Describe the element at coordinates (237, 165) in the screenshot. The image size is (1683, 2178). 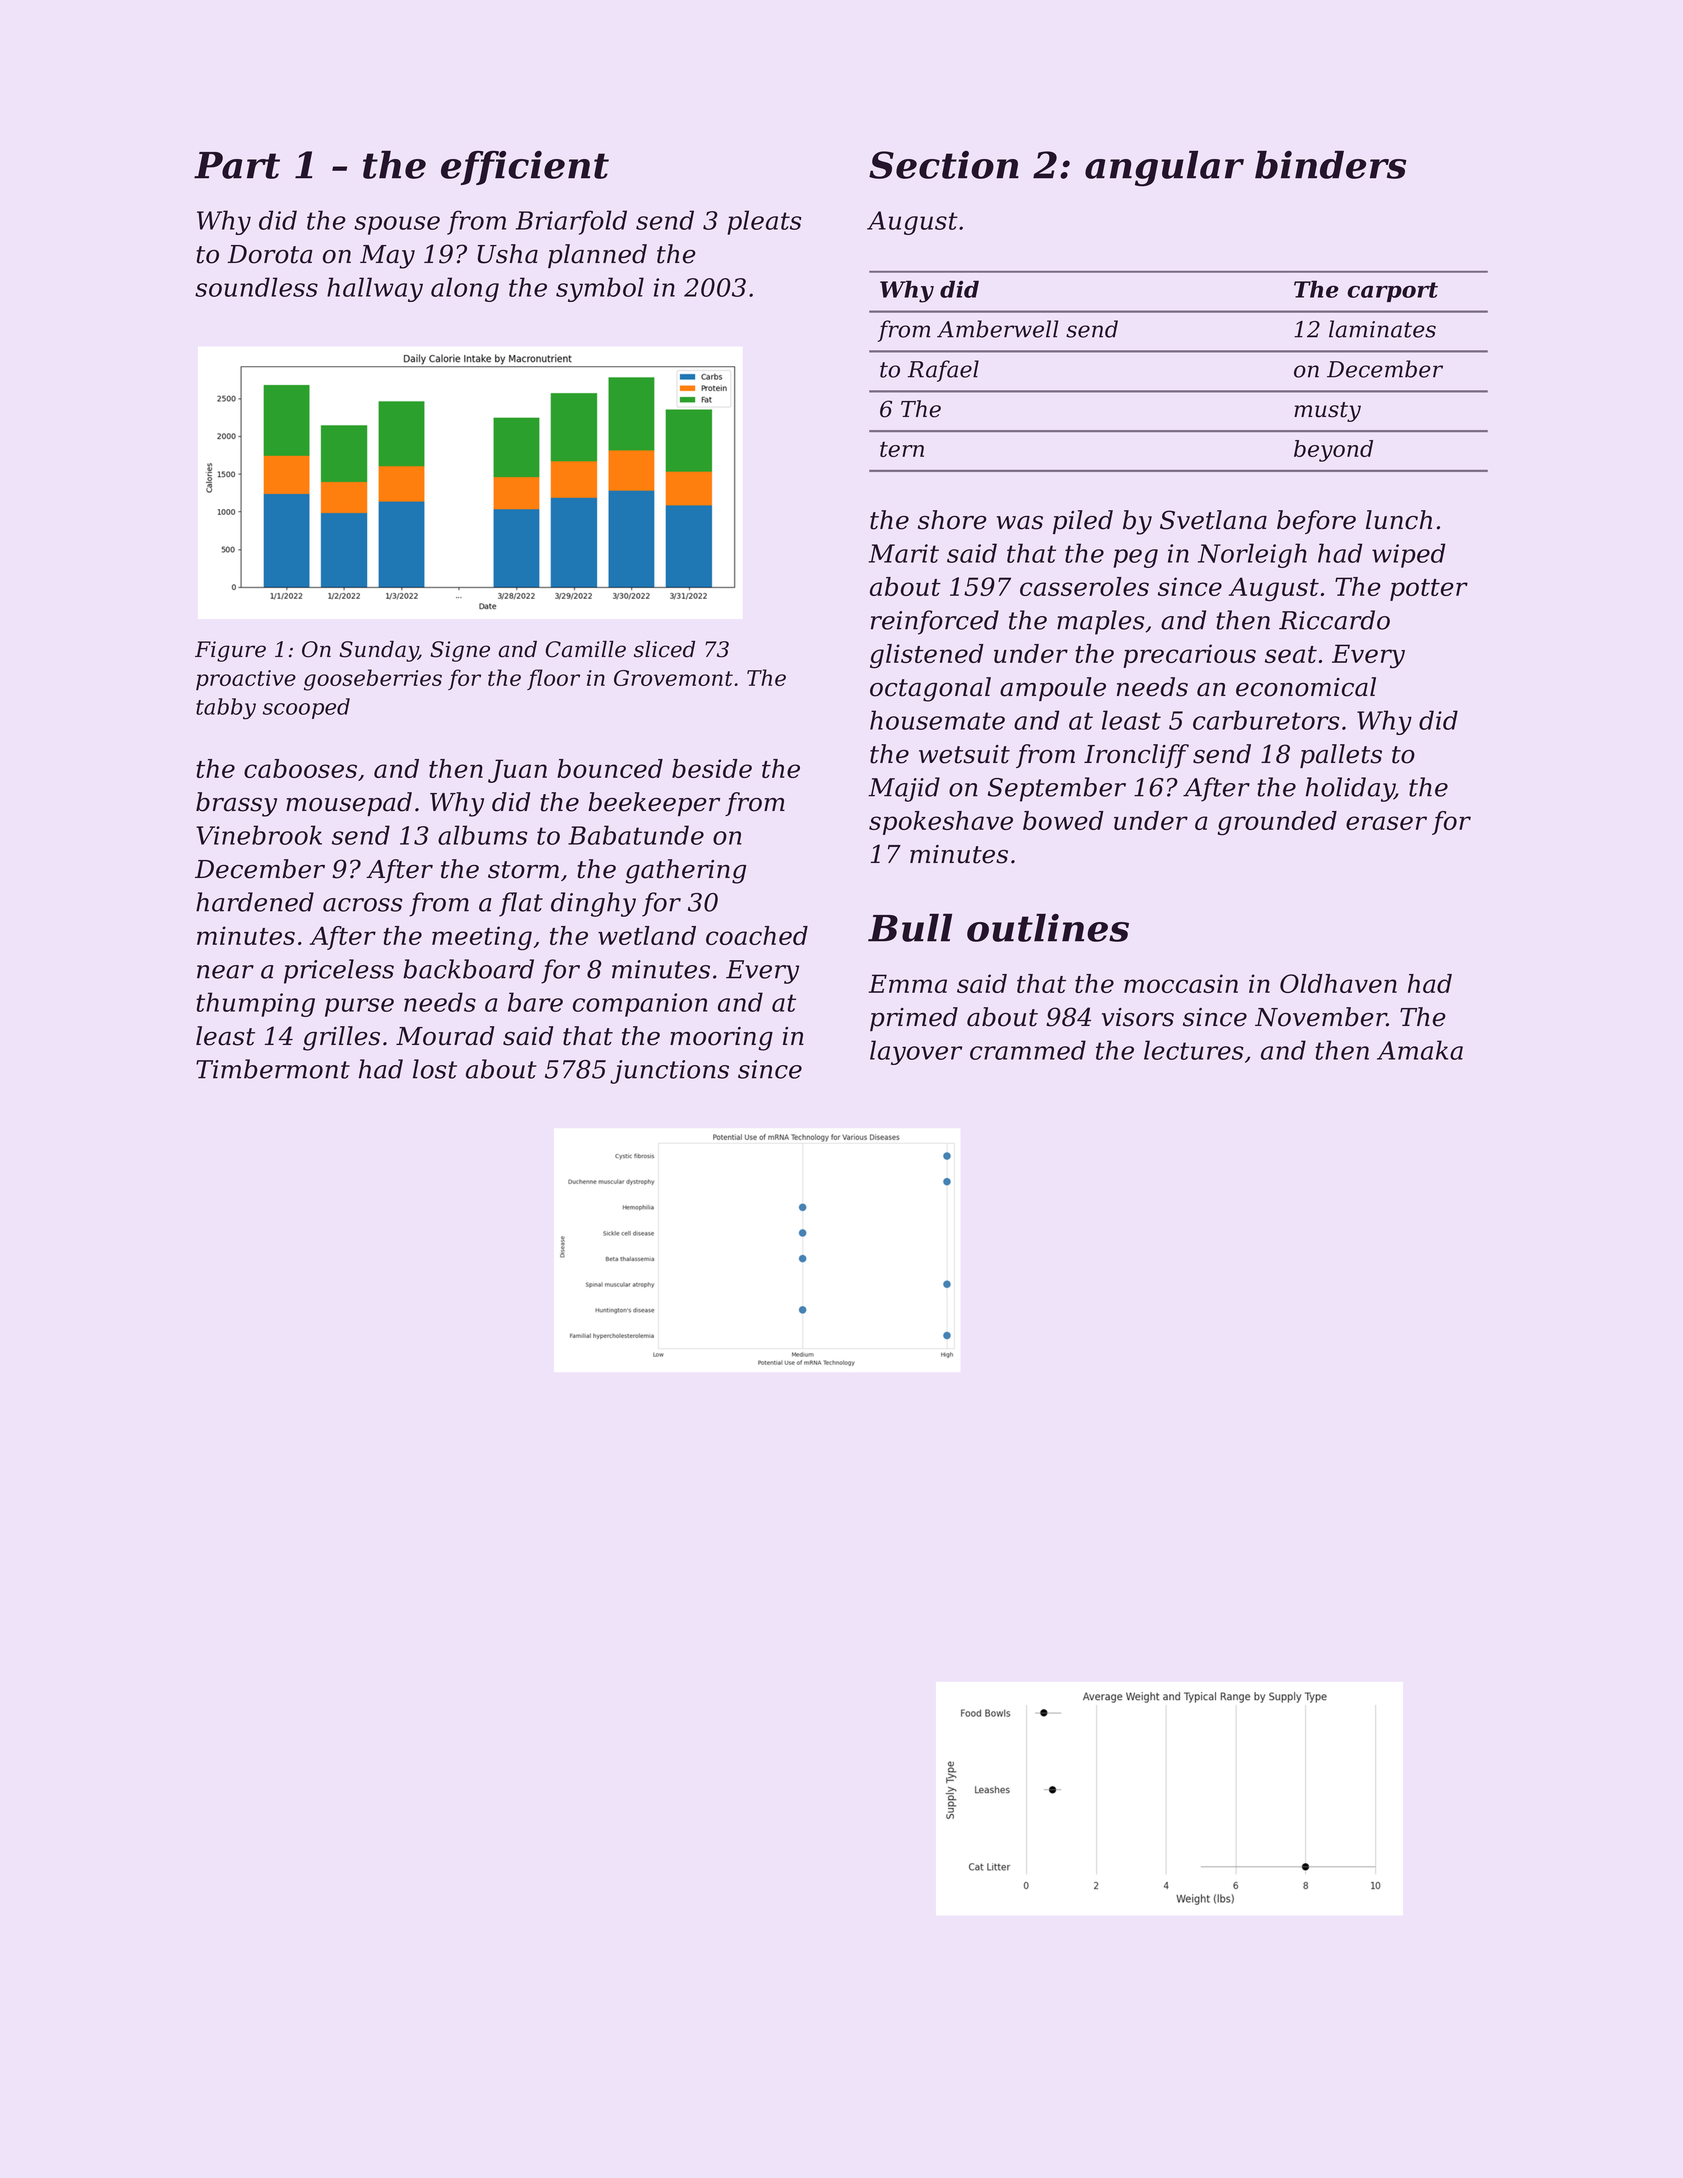
I see `Part` at that location.
